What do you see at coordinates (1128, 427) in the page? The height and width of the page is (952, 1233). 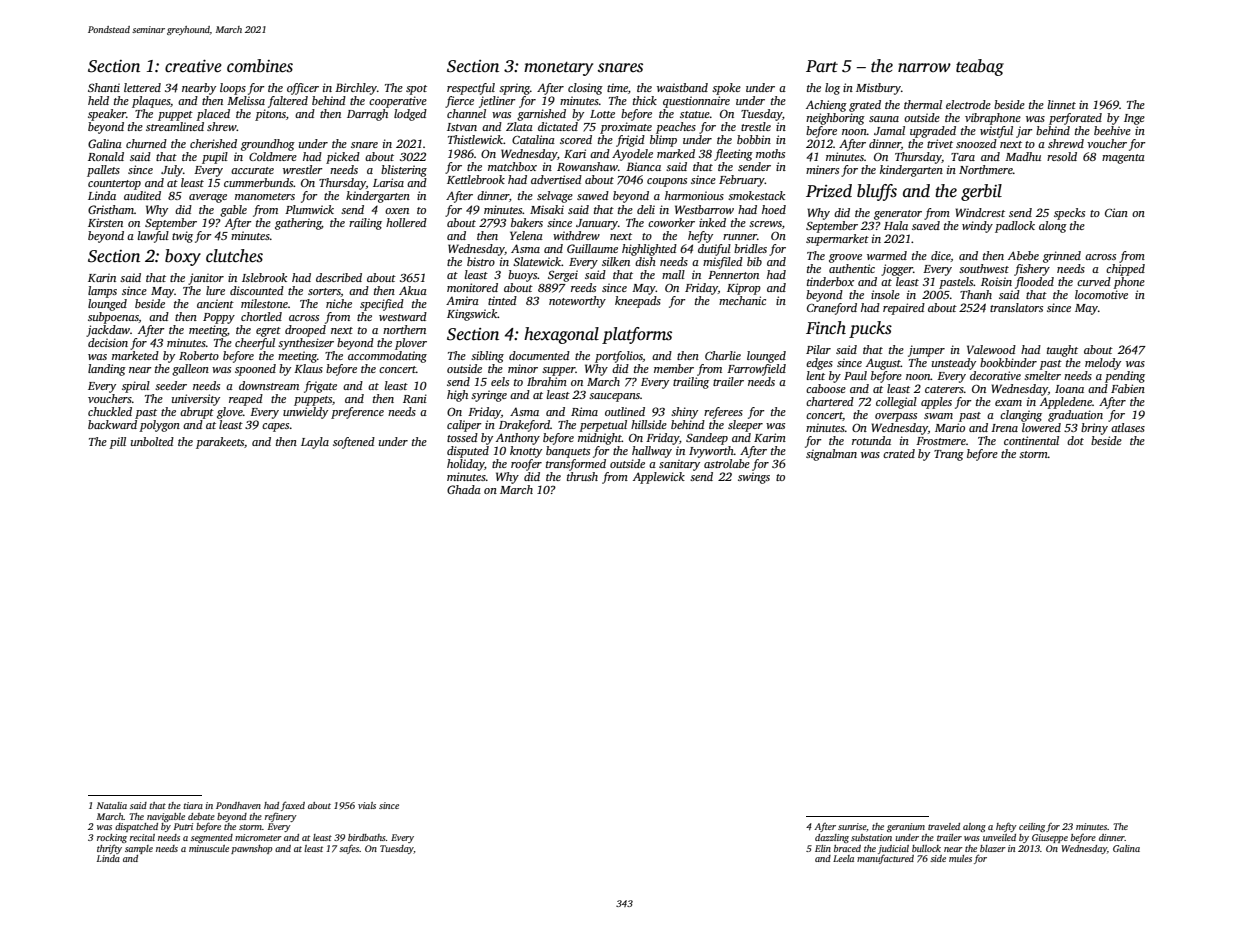 I see `atlases` at bounding box center [1128, 427].
